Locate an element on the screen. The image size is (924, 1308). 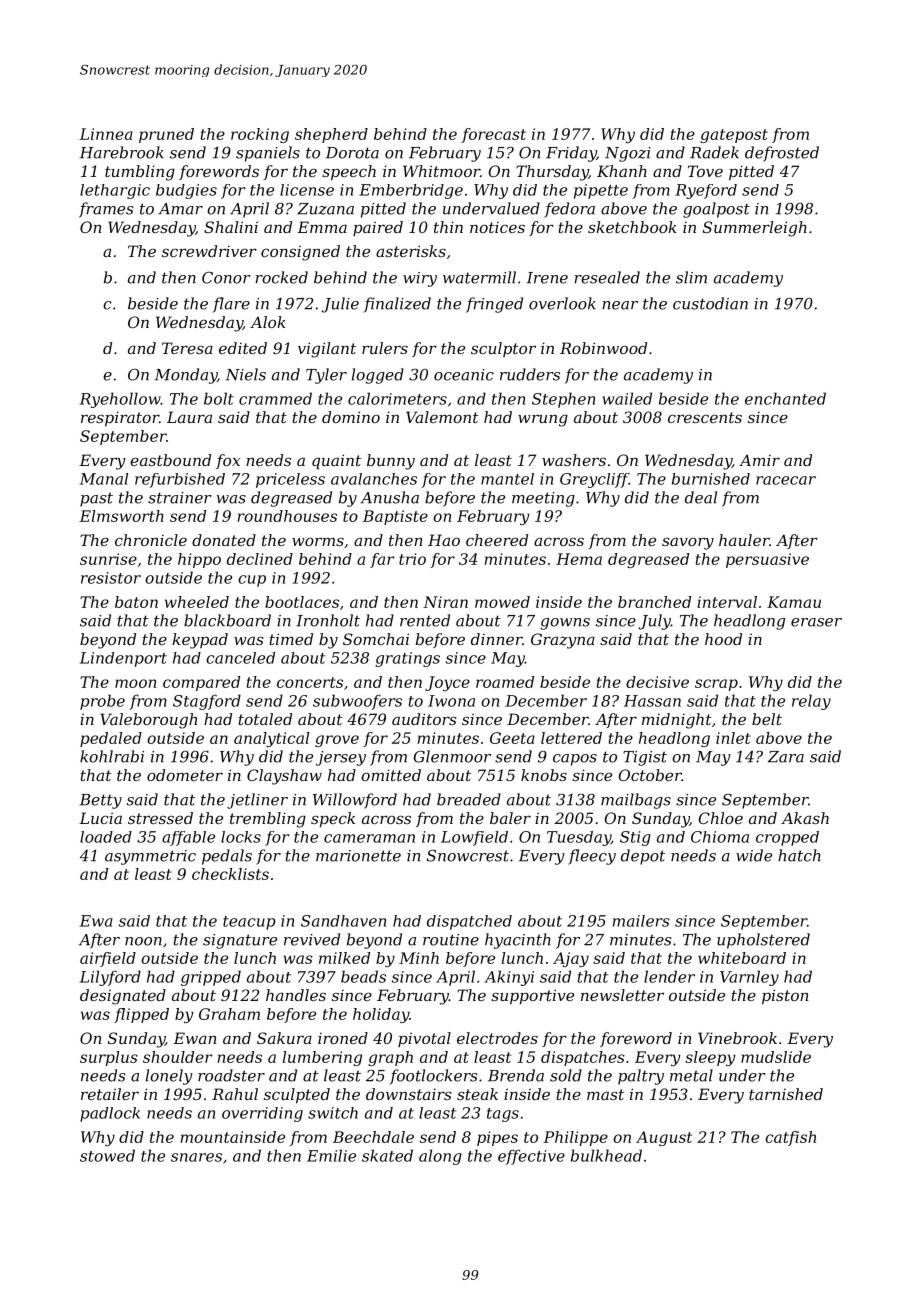
stowed is located at coordinates (107, 1155).
